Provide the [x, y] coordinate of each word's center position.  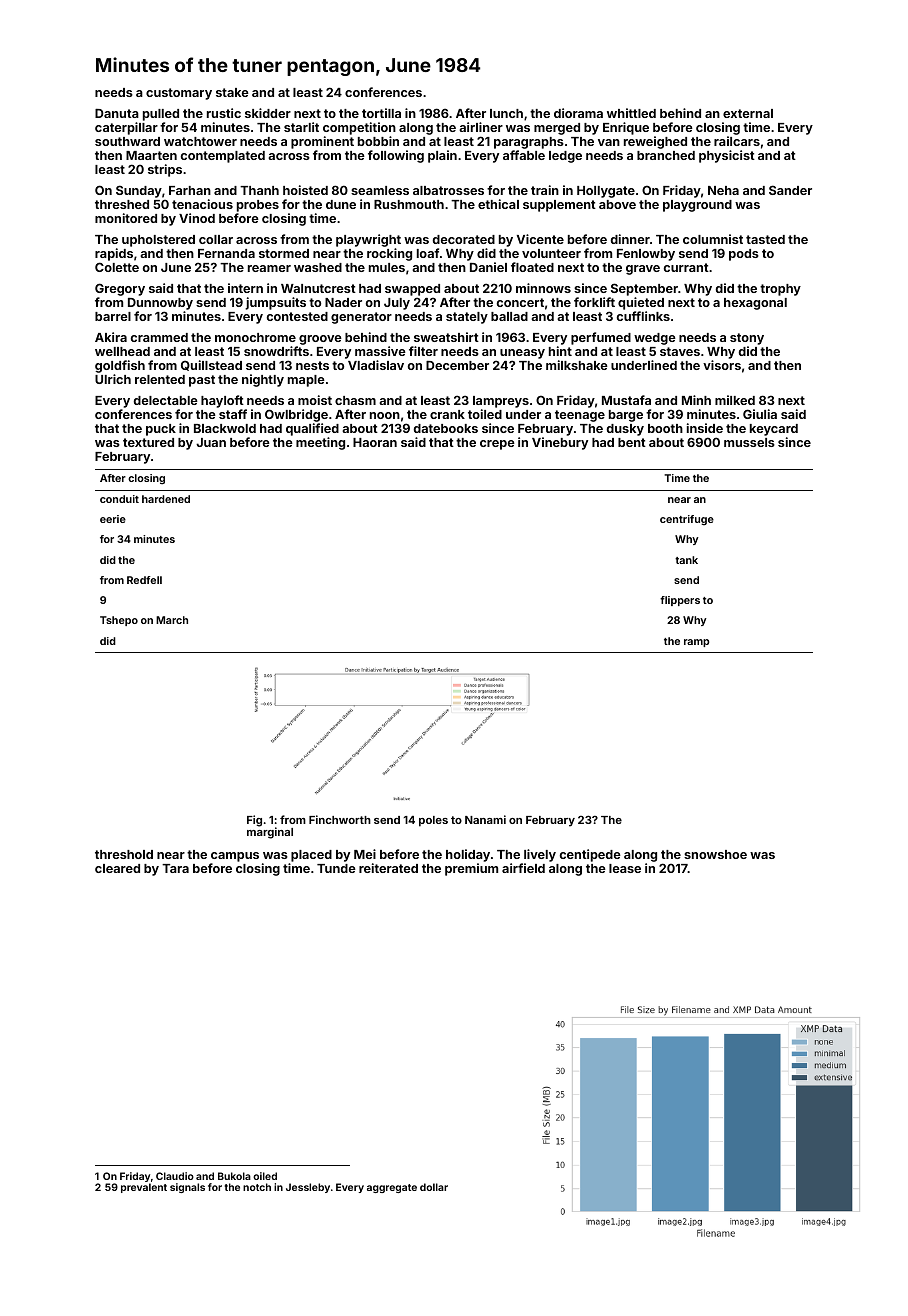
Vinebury [560, 443]
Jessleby [308, 1188]
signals [187, 1188]
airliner [481, 127]
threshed [122, 204]
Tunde [336, 868]
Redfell [144, 580]
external [748, 113]
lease [625, 868]
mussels [749, 442]
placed [311, 856]
